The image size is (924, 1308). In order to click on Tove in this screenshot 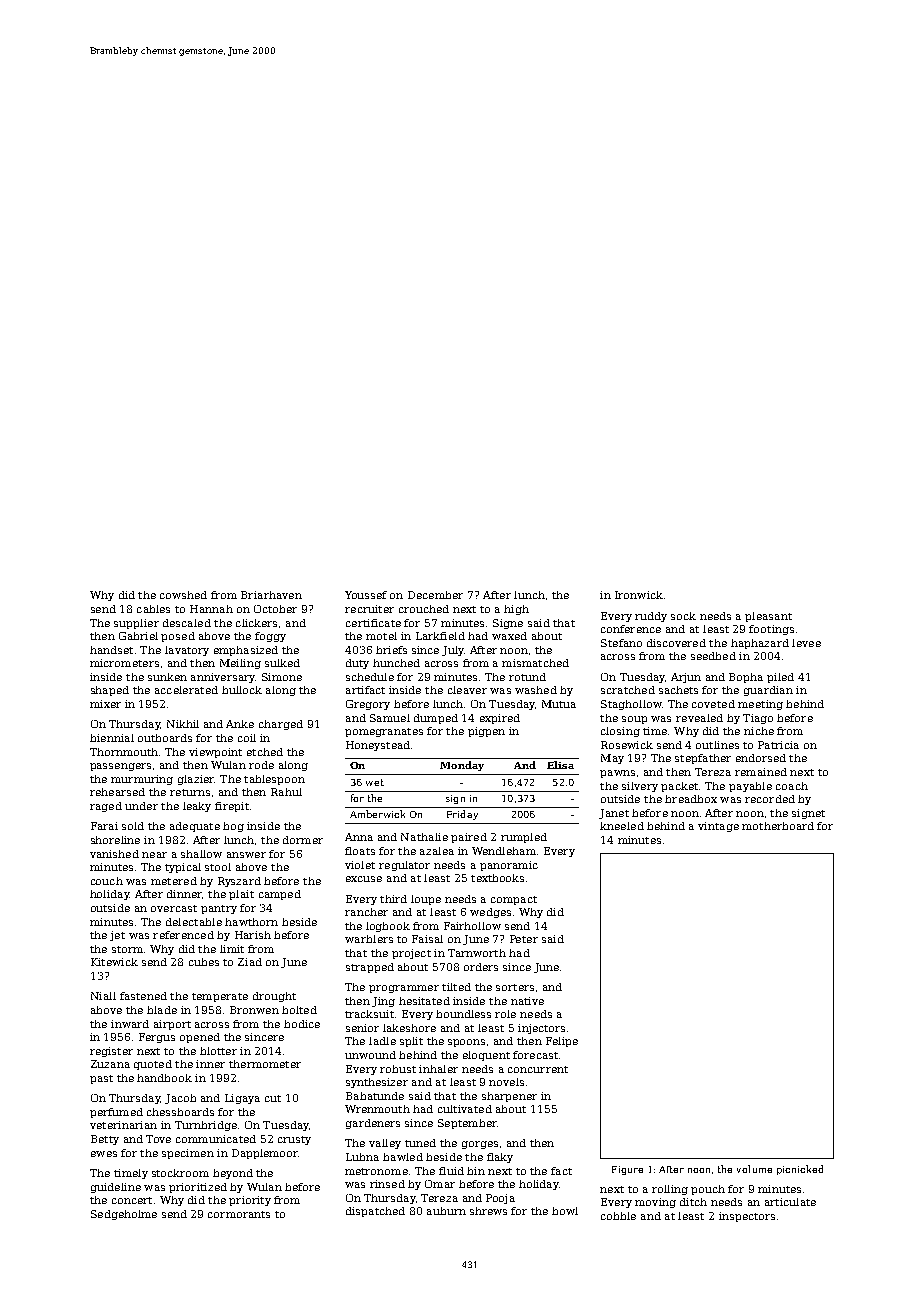, I will do `click(158, 1139)`.
